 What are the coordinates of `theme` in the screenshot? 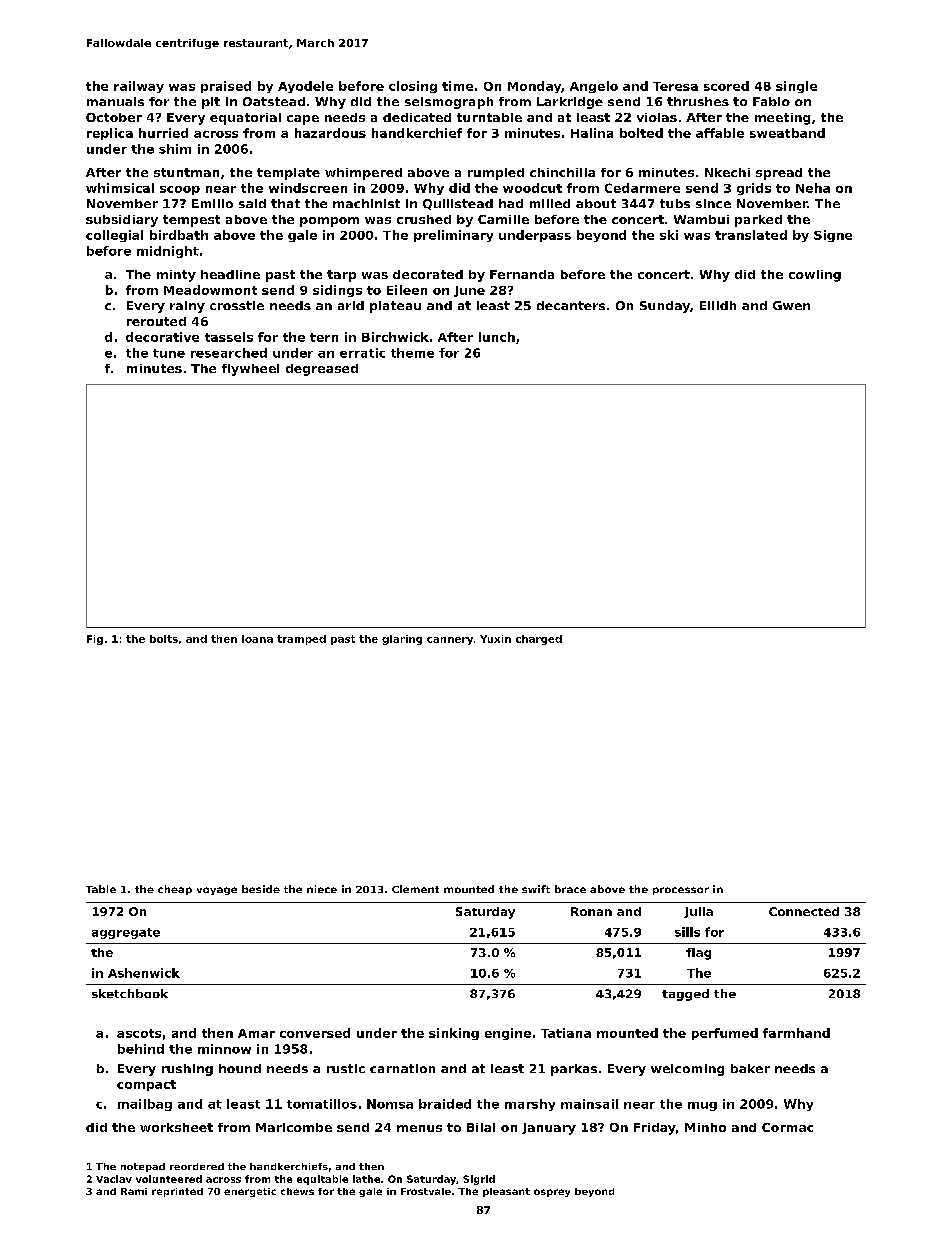 It's located at (412, 353).
